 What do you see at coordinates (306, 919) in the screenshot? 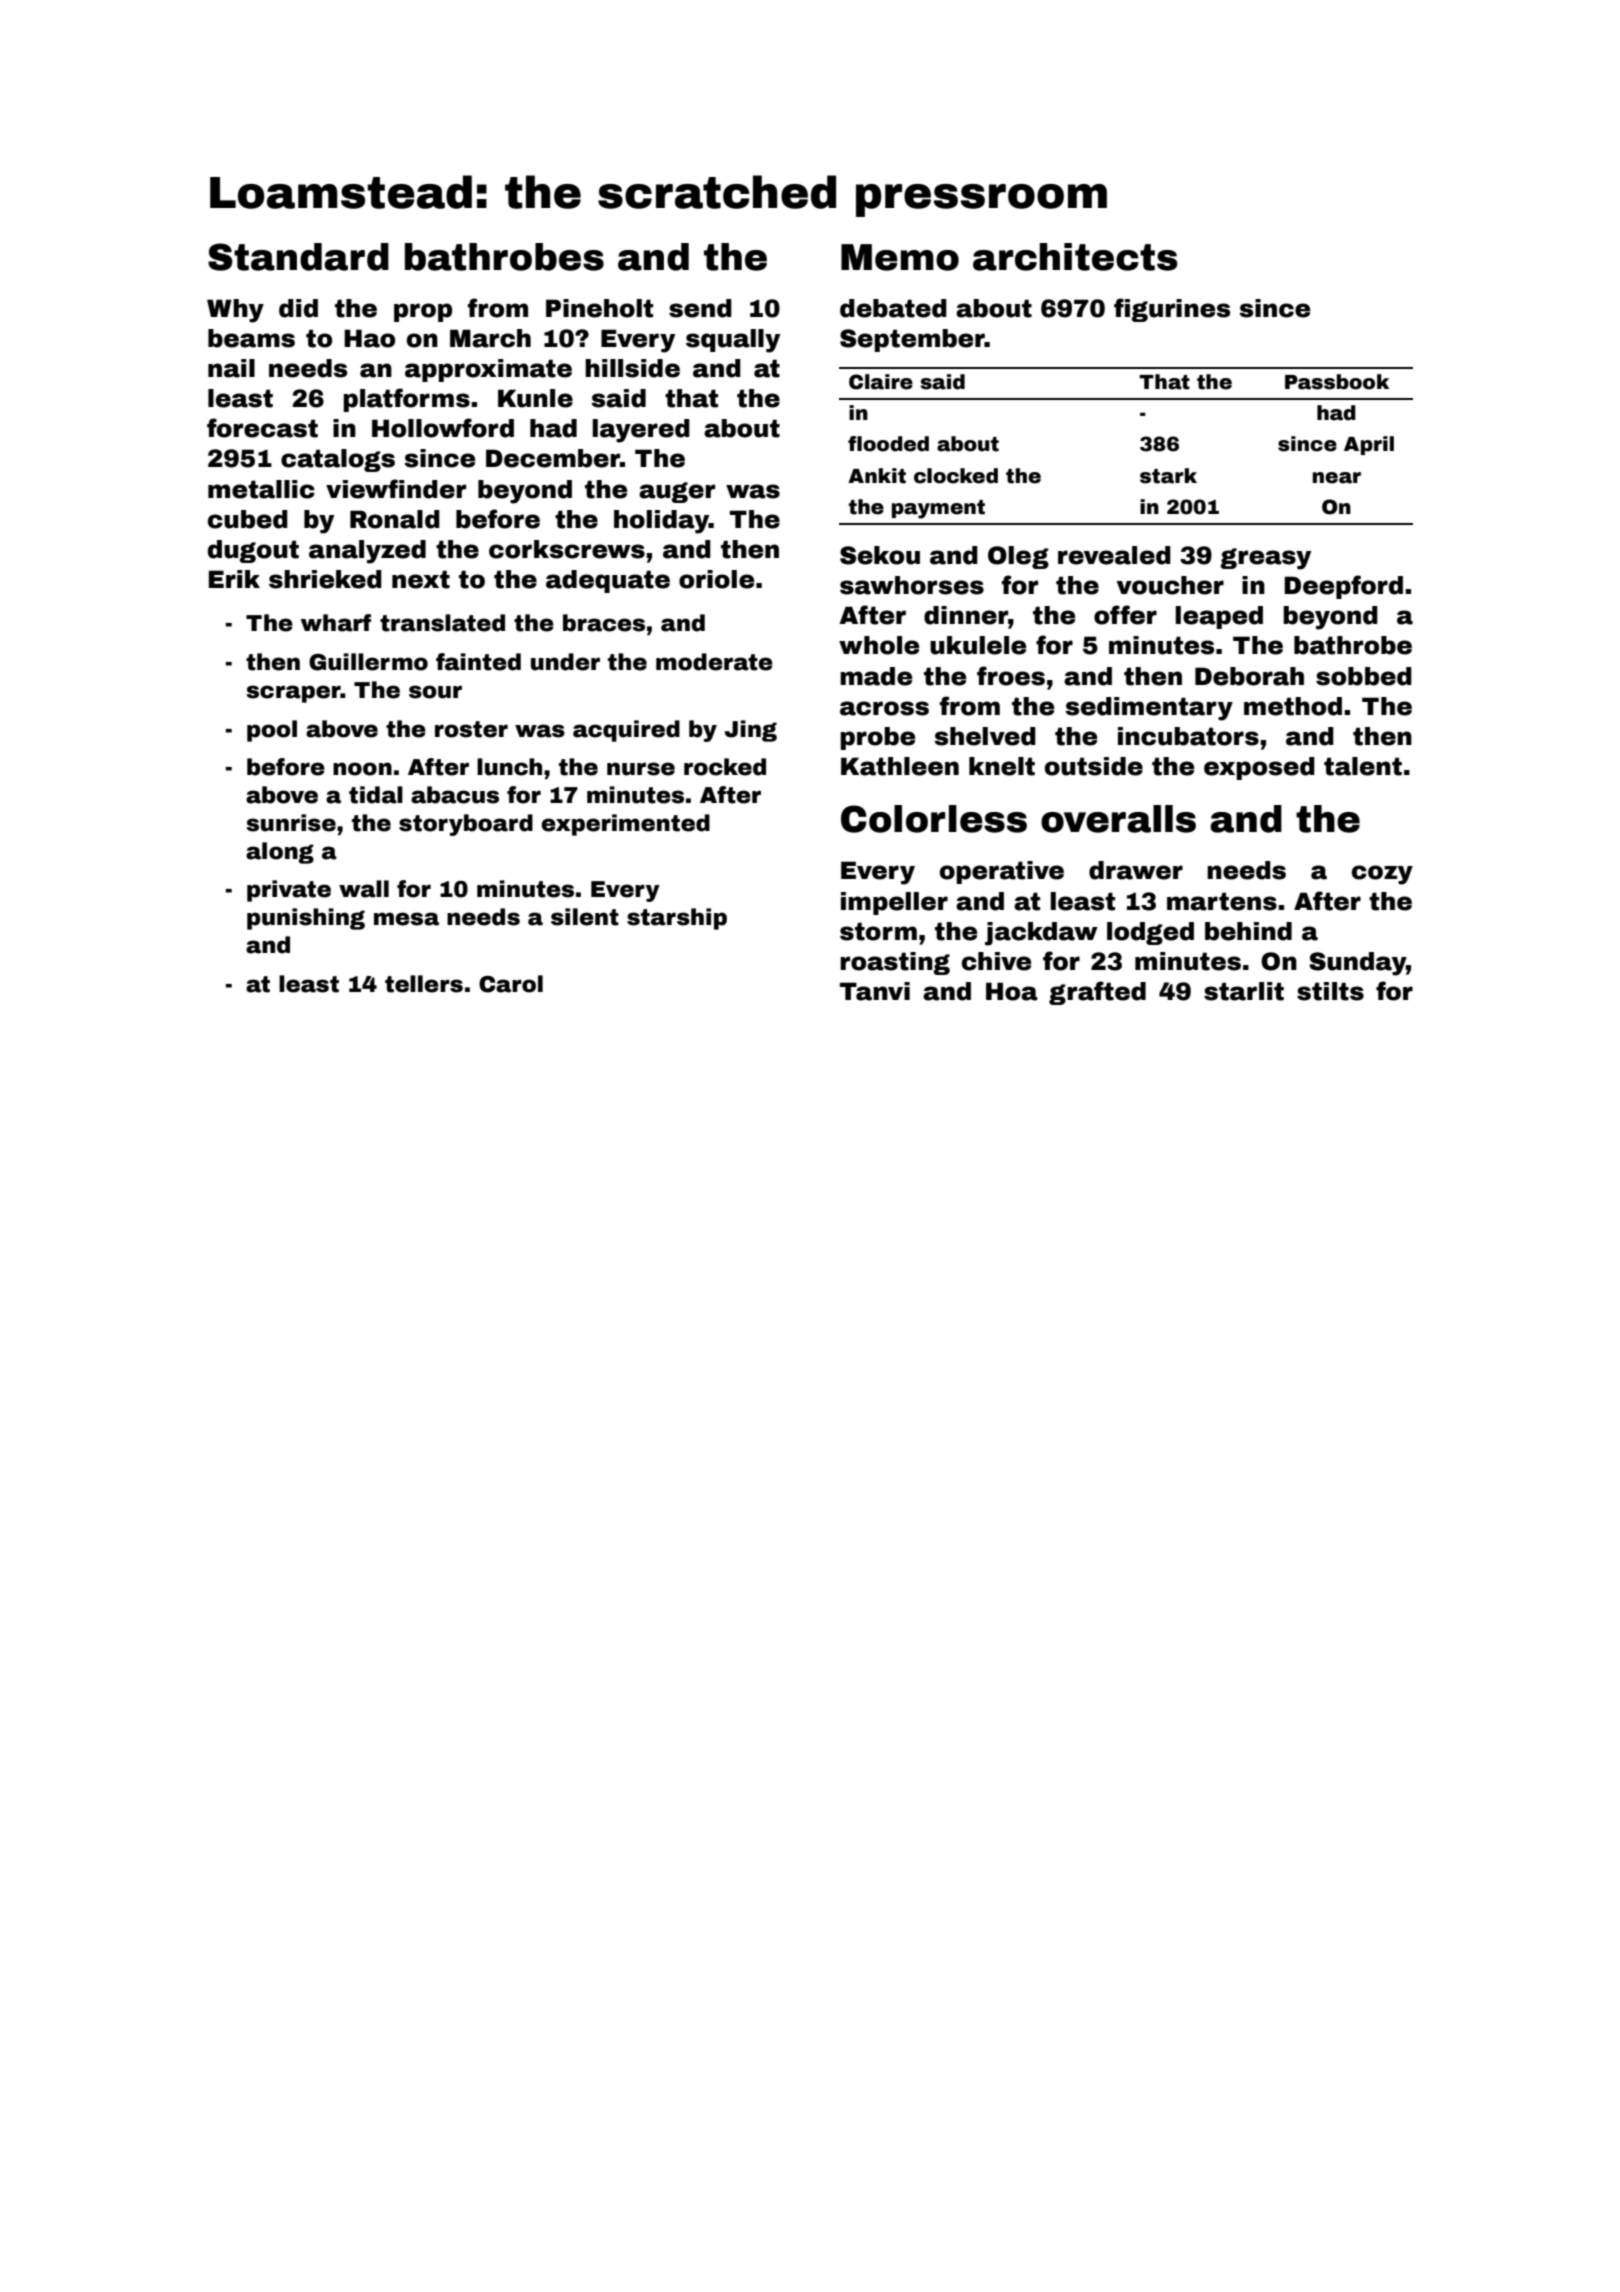
I see `punishing` at bounding box center [306, 919].
